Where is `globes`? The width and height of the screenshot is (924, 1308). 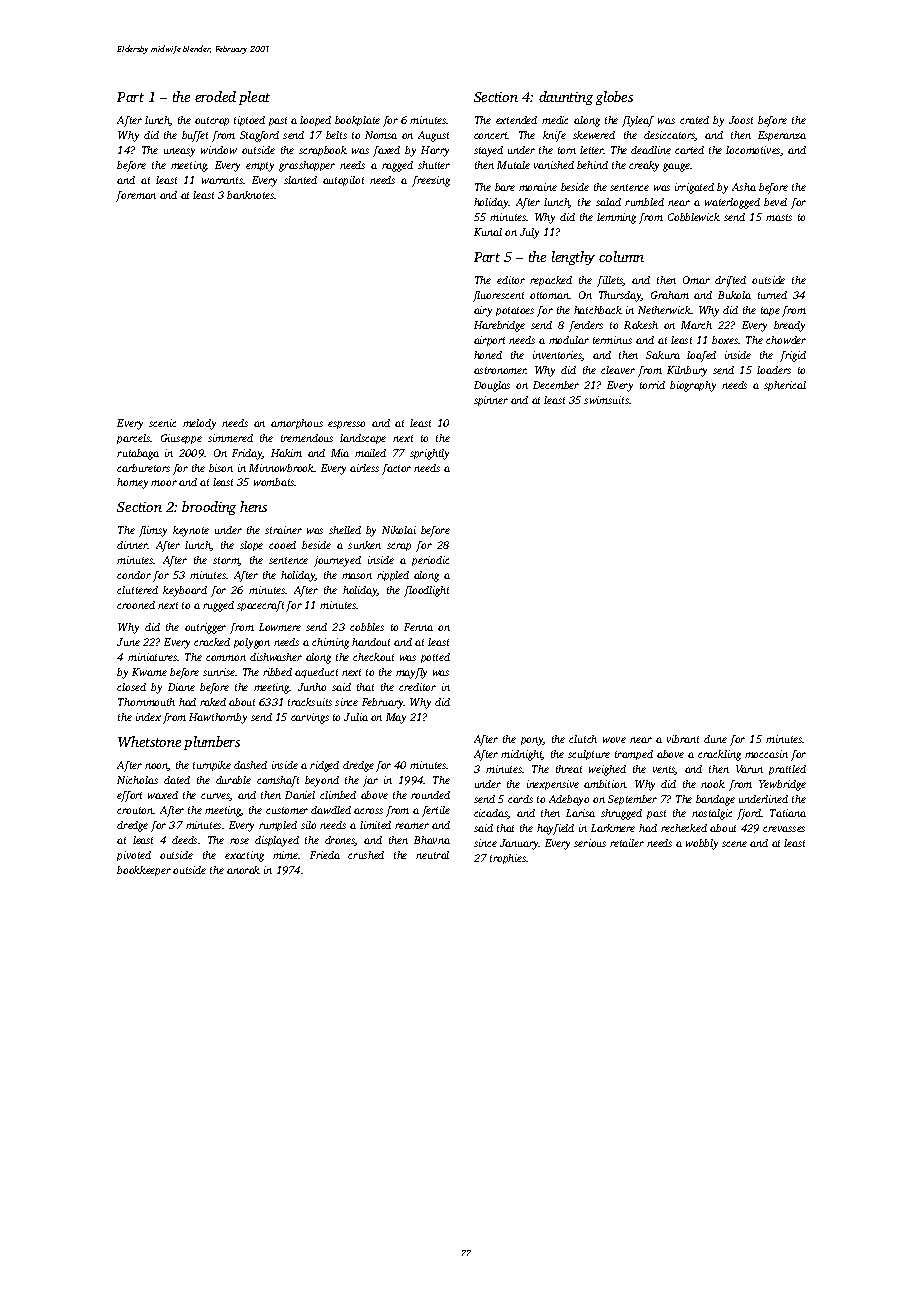
globes is located at coordinates (614, 98).
